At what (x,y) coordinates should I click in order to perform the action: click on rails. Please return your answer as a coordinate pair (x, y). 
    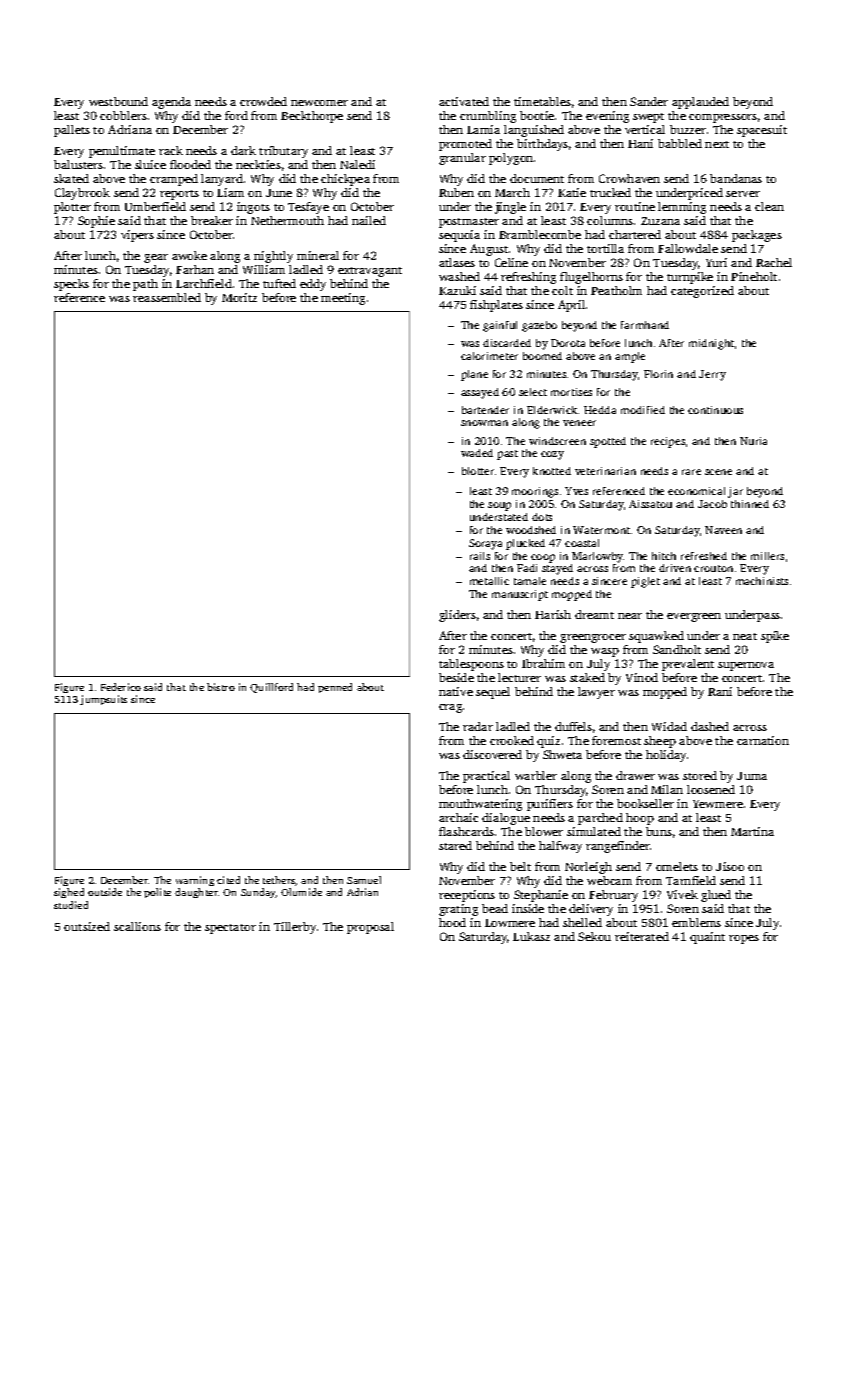
    Looking at the image, I should click on (480, 556).
